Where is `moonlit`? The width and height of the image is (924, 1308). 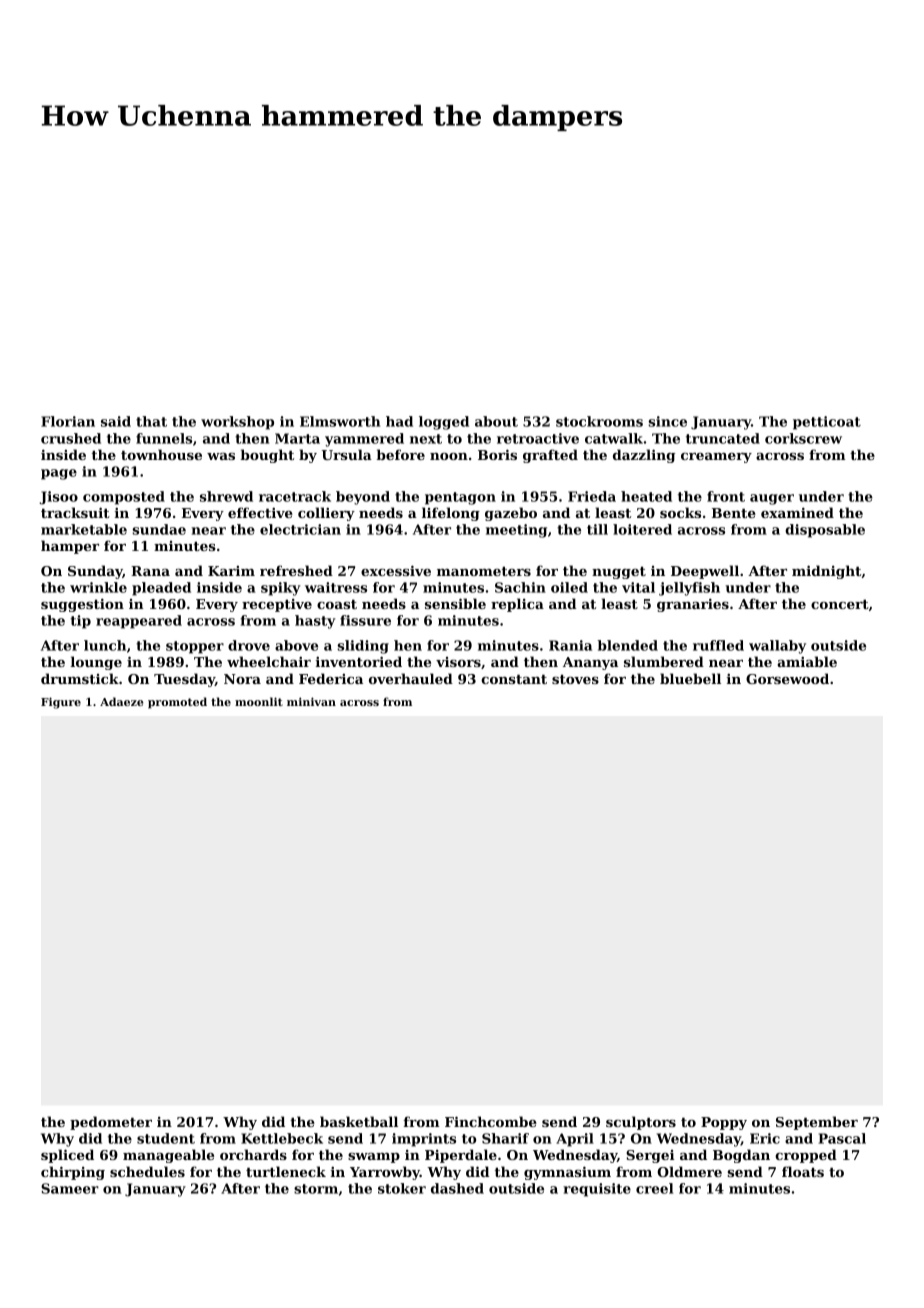 moonlit is located at coordinates (259, 701).
